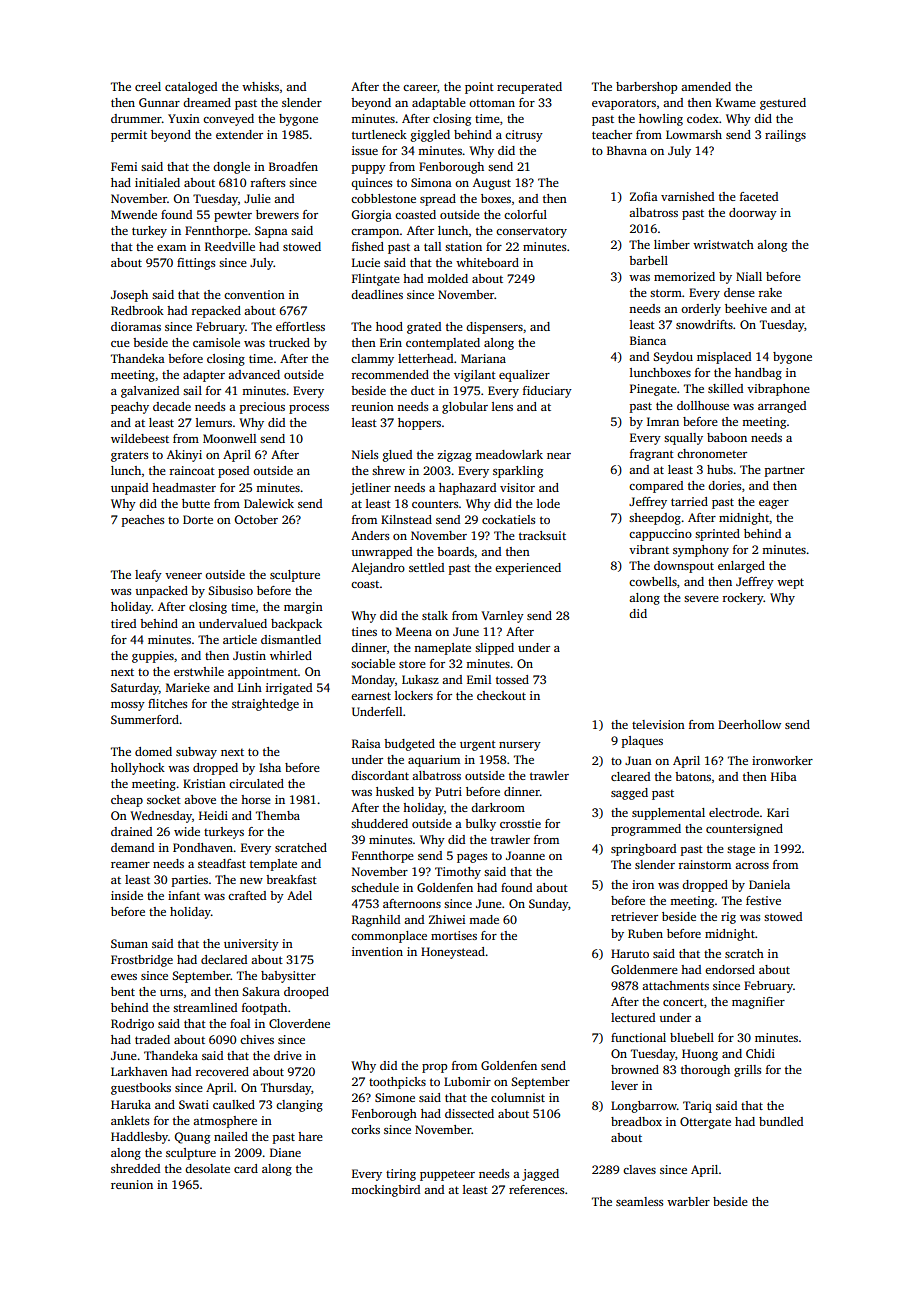 This image has height=1308, width=924. I want to click on sprinted, so click(717, 535).
